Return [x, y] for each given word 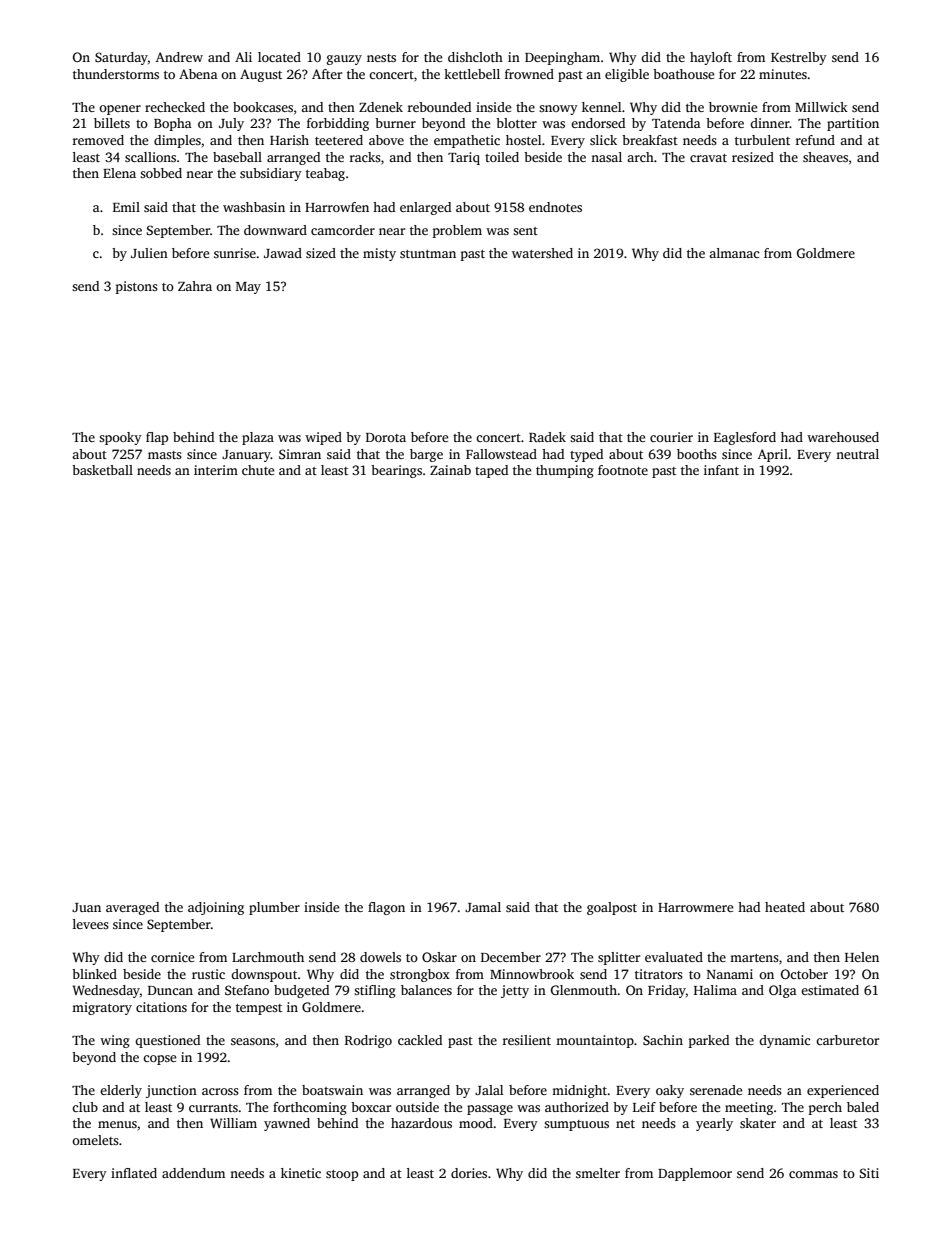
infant [721, 470]
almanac [734, 253]
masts [165, 455]
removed [98, 140]
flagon [386, 908]
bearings [396, 471]
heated [785, 907]
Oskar [439, 957]
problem [457, 231]
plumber [274, 908]
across [220, 1091]
